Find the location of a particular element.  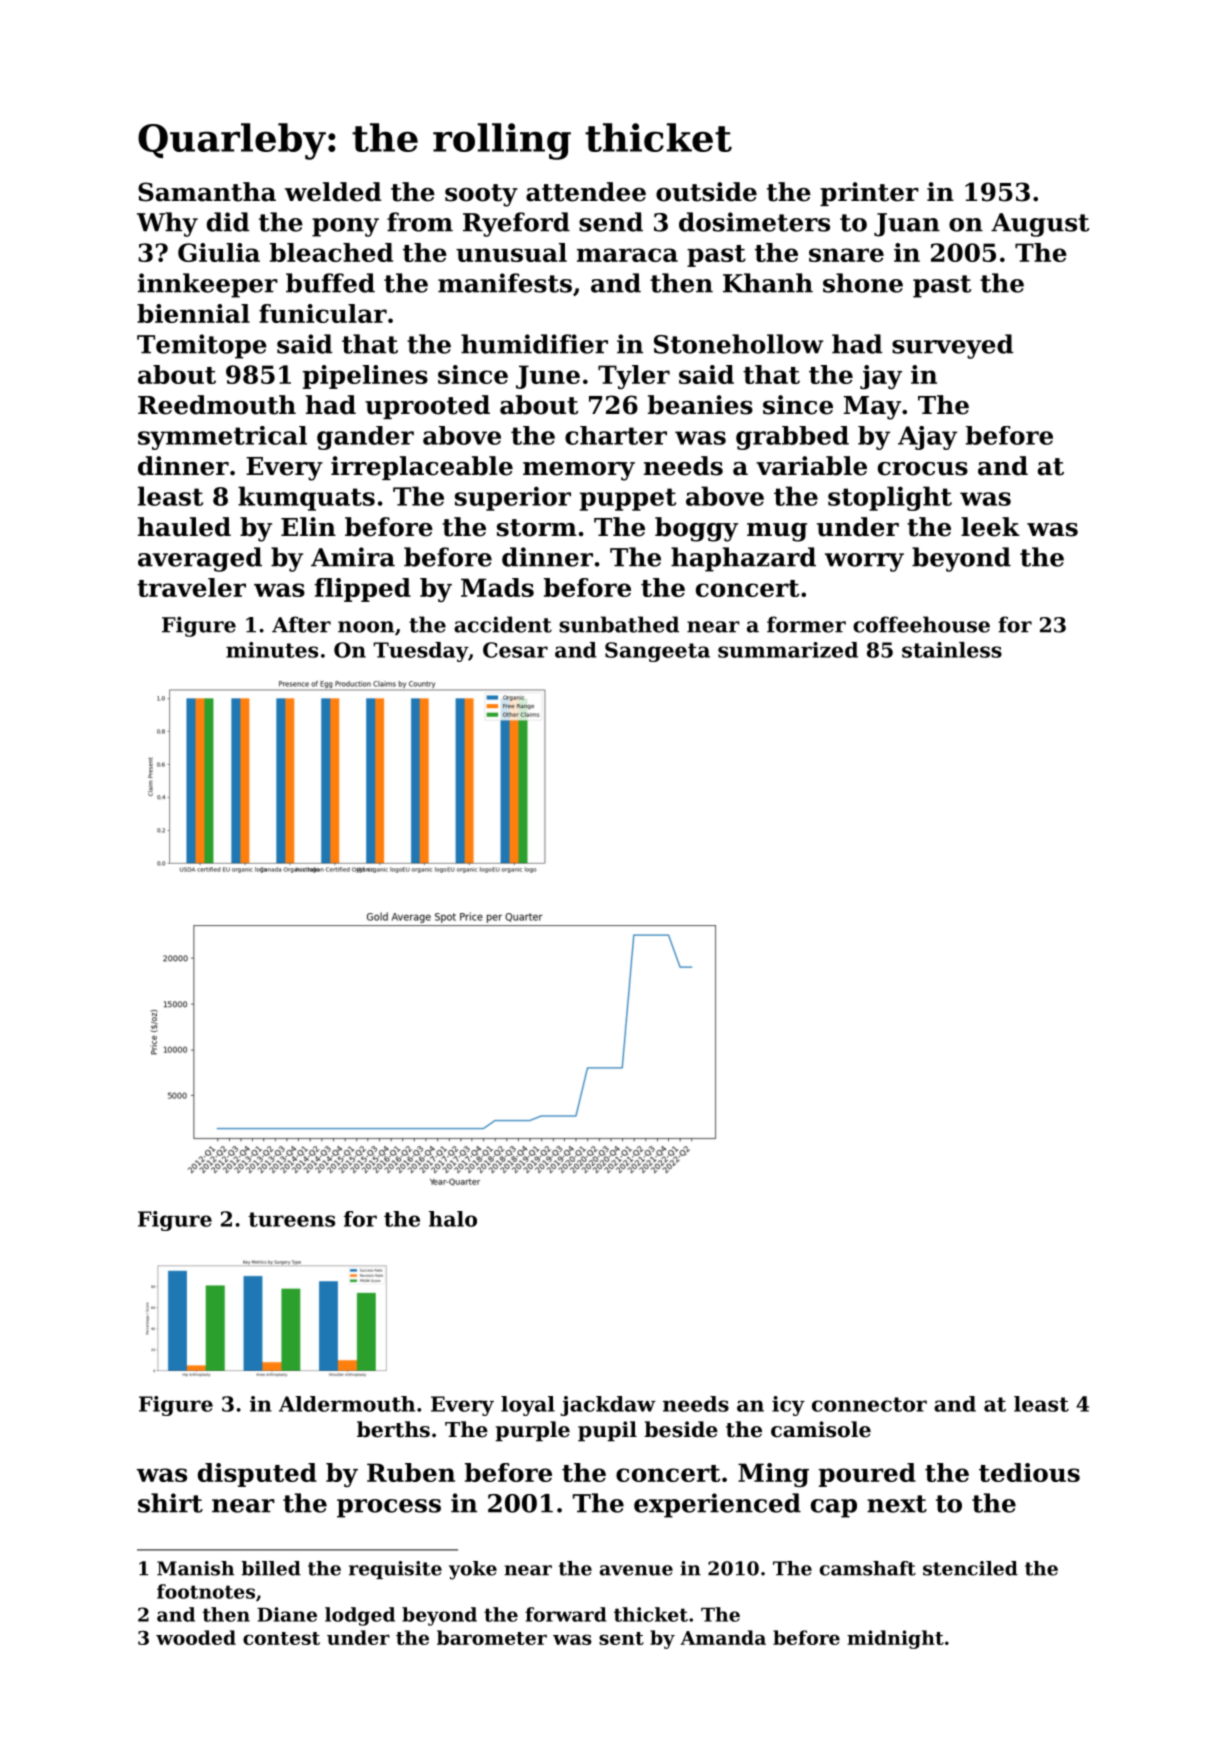

Samantha is located at coordinates (207, 192).
